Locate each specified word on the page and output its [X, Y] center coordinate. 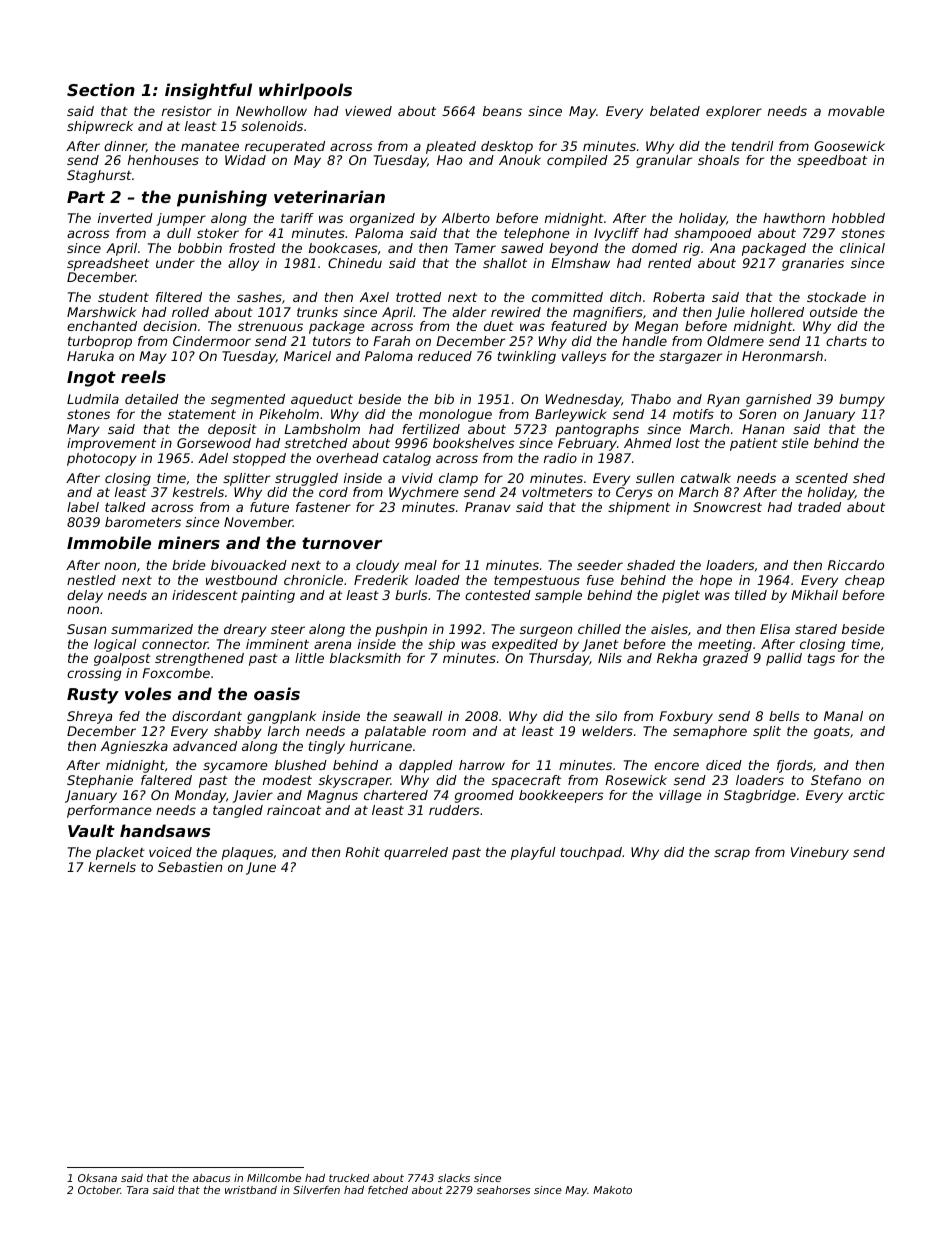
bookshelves [474, 443]
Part [86, 197]
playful [533, 853]
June [261, 868]
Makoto [612, 1190]
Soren [757, 414]
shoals [719, 160]
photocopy [102, 459]
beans [502, 111]
